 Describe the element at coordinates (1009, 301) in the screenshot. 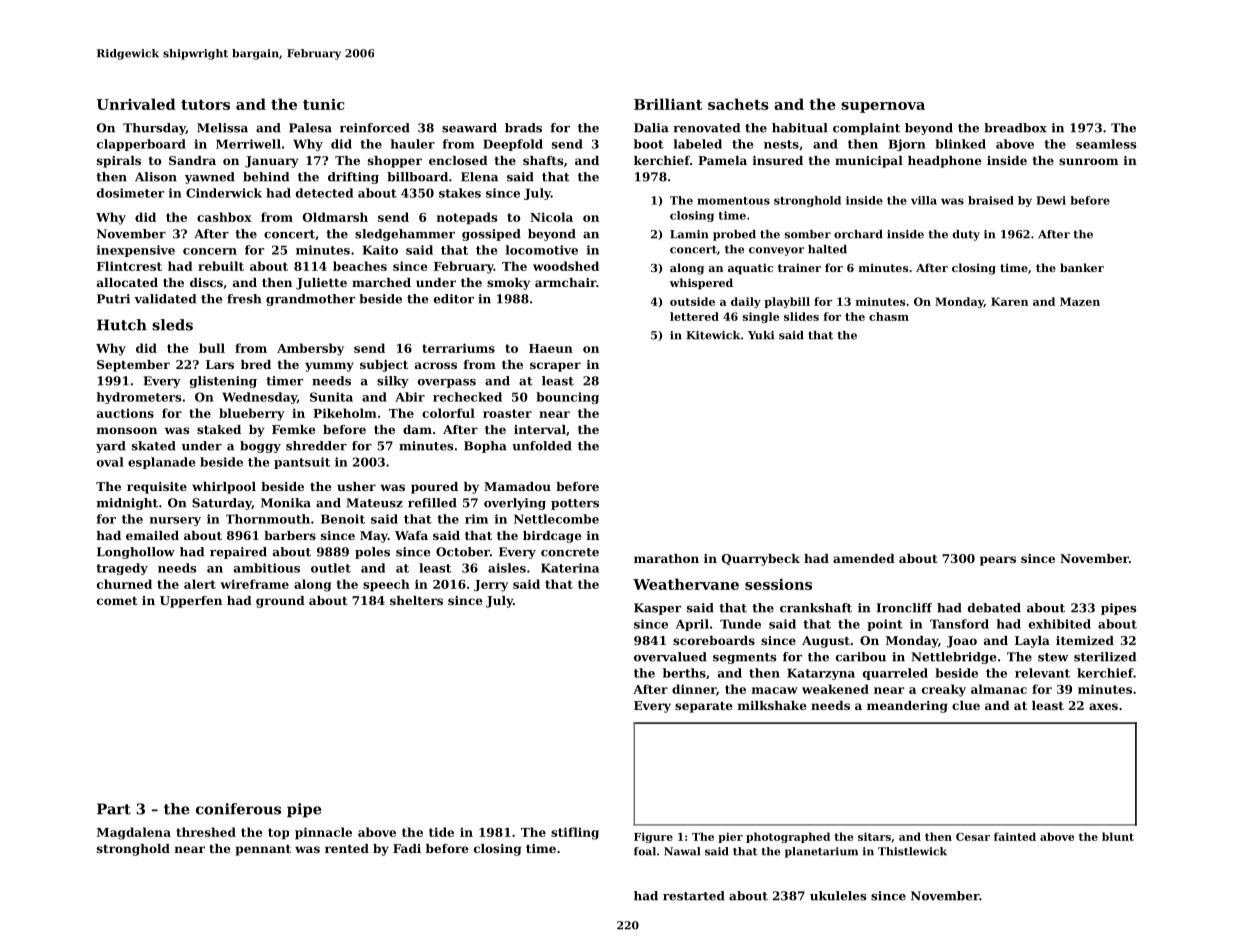

I see `Karen` at that location.
